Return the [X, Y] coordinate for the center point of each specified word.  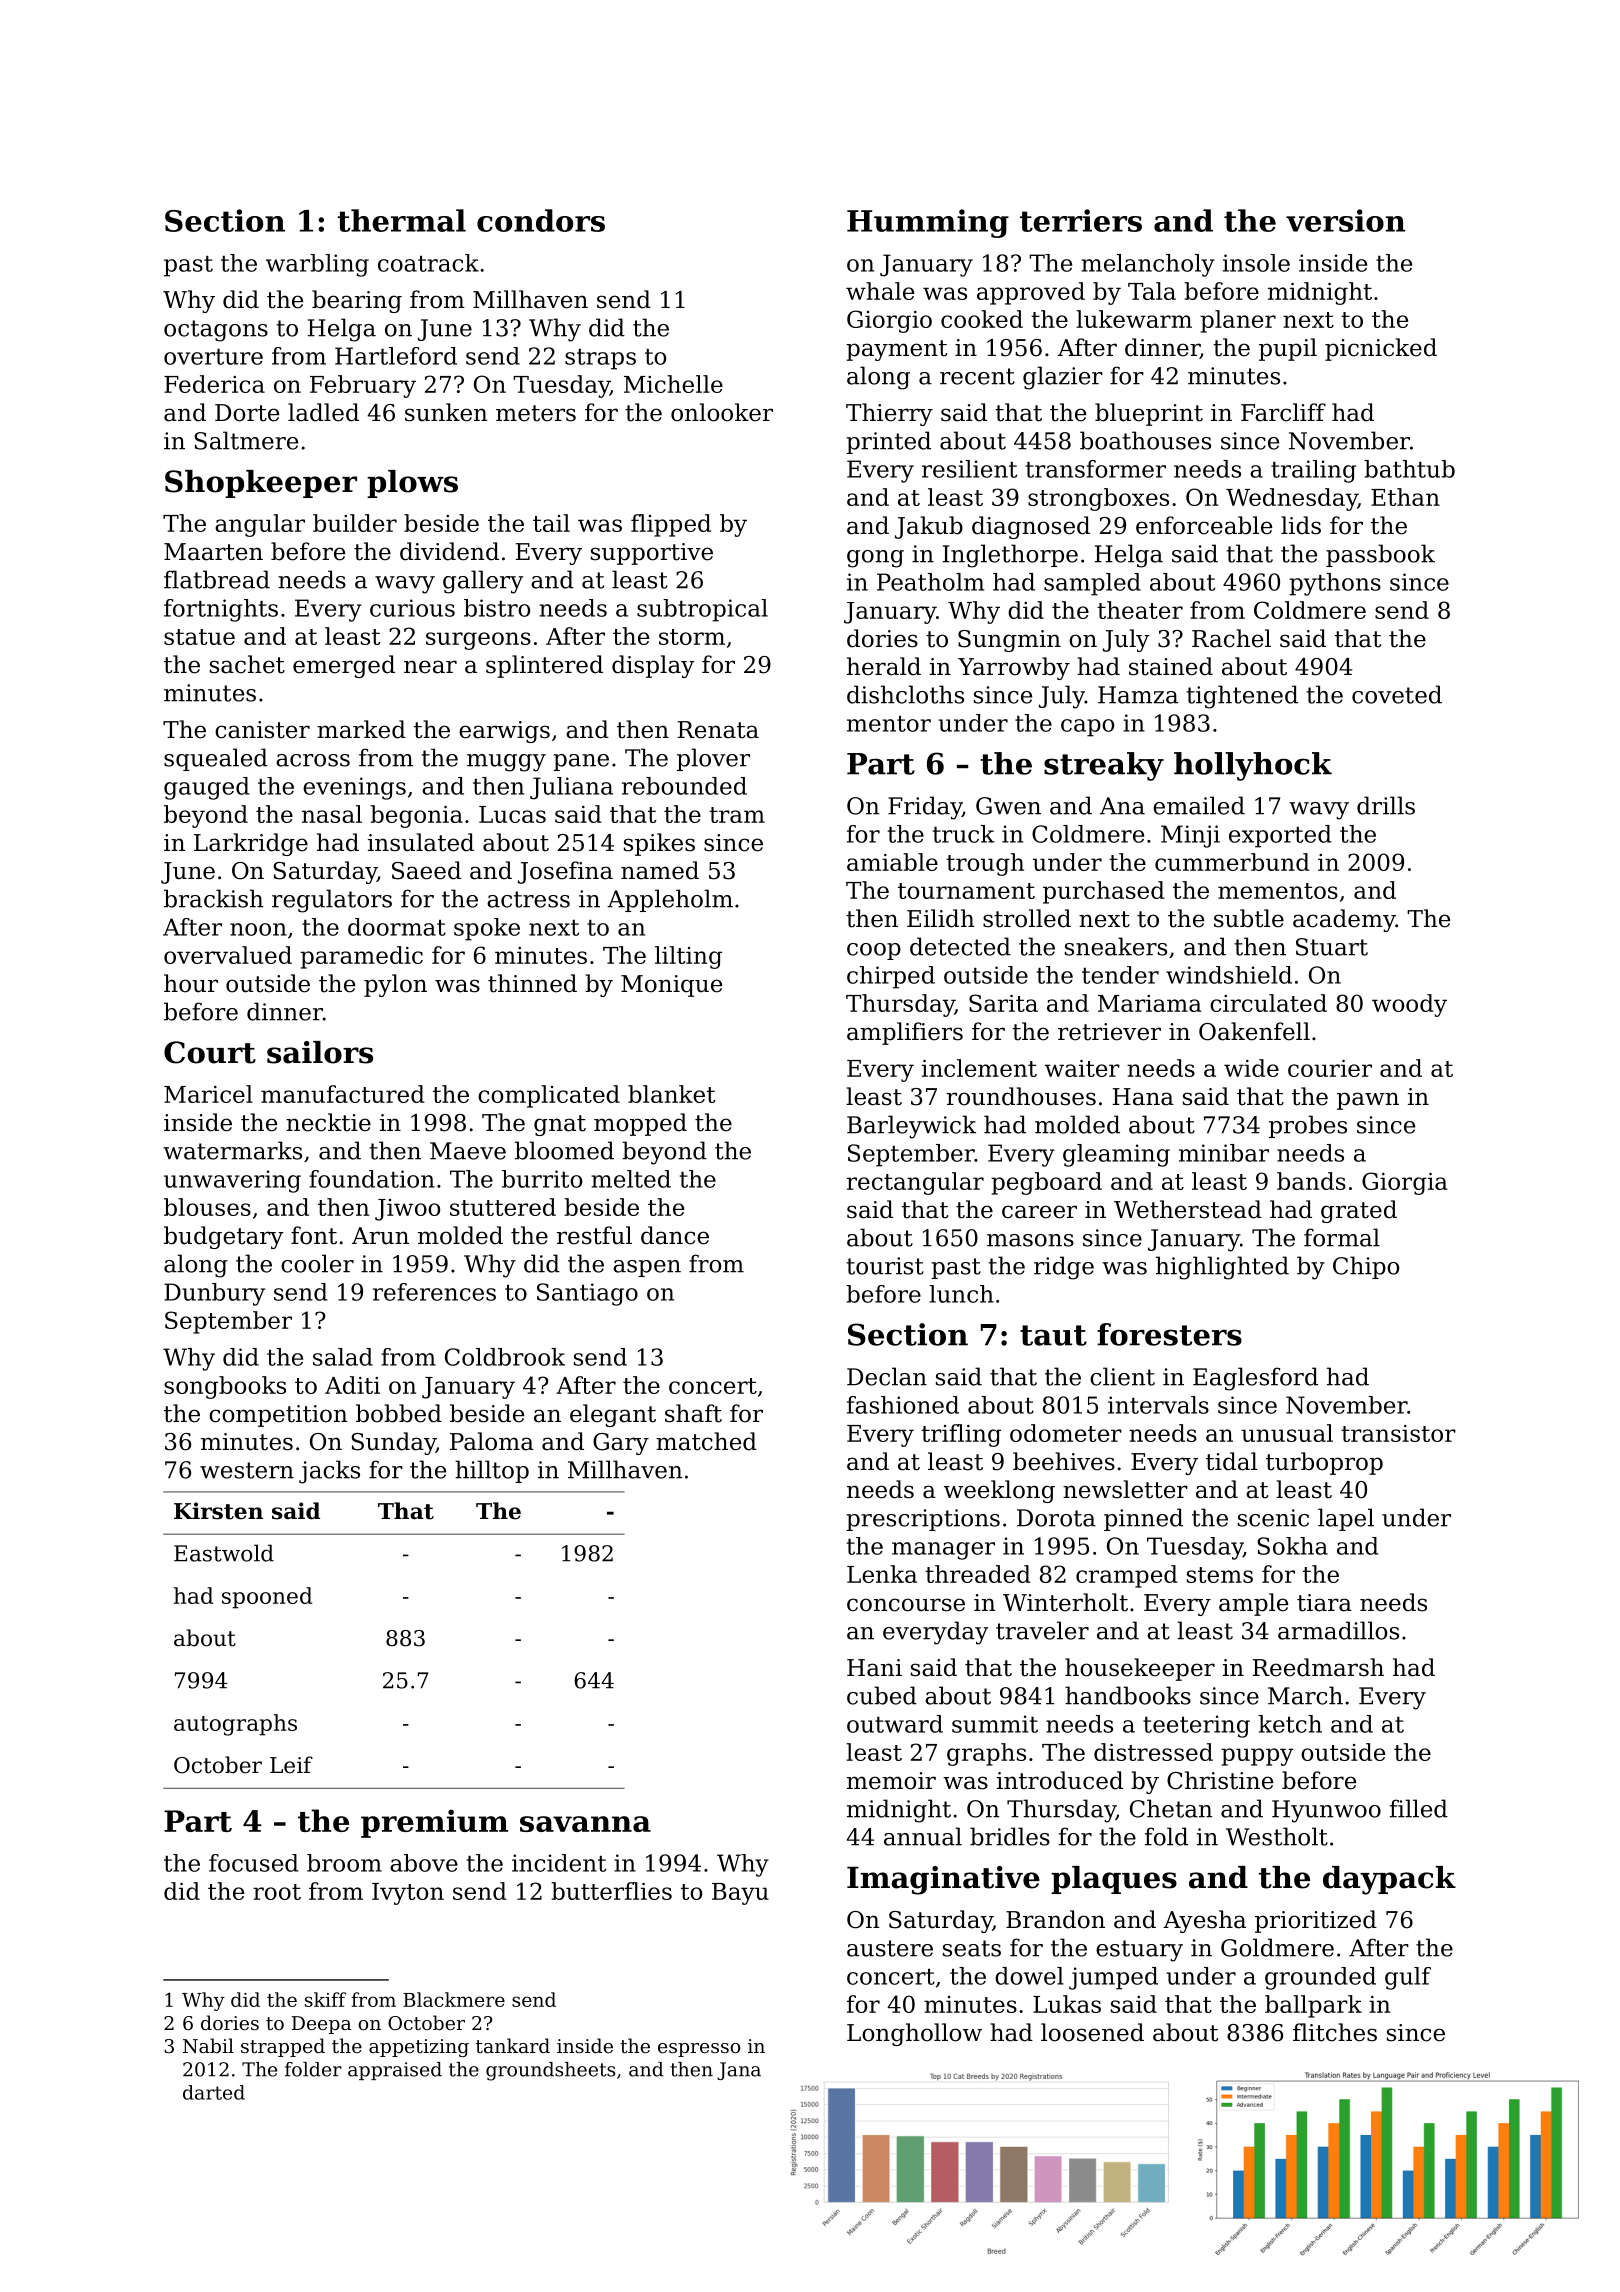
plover [713, 759]
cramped [1127, 1576]
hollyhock [1253, 766]
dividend [449, 551]
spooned [267, 1598]
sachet [247, 664]
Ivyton [408, 1894]
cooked [982, 319]
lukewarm [1134, 319]
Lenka [882, 1574]
